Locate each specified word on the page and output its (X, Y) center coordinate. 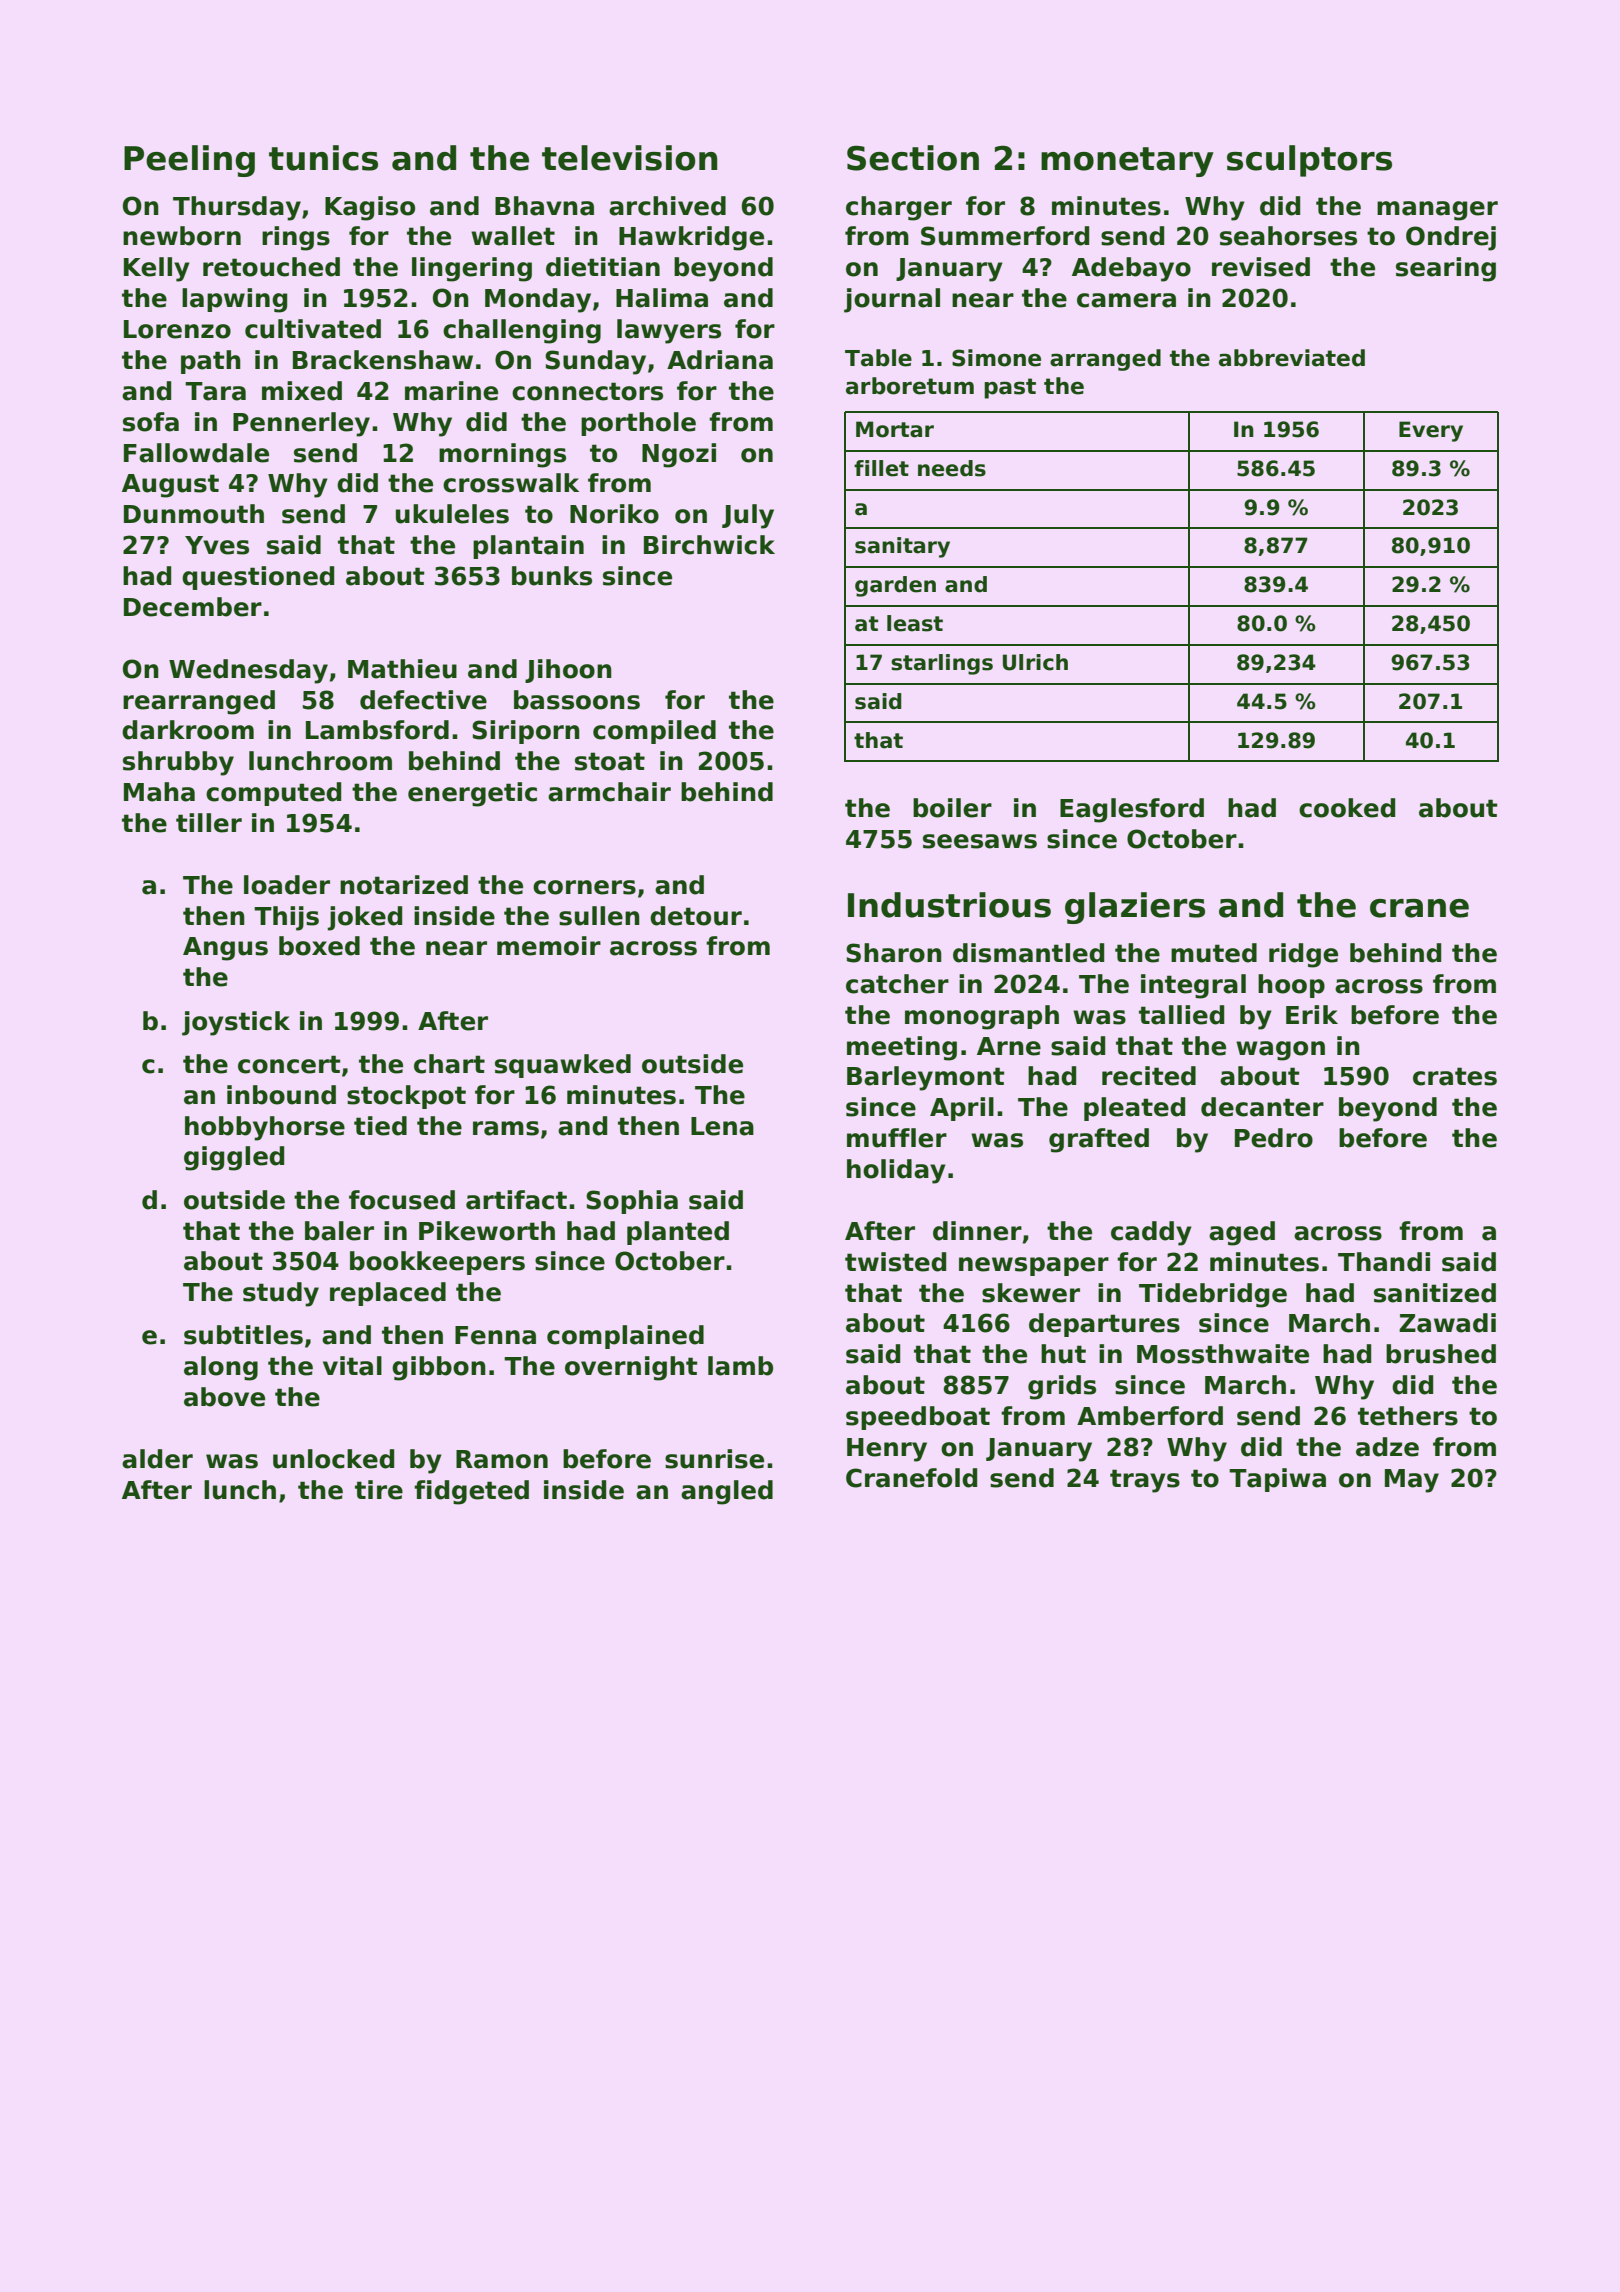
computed (273, 794)
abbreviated (1292, 358)
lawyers (669, 331)
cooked (1347, 808)
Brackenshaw (383, 360)
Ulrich (1035, 662)
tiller (209, 823)
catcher (897, 984)
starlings (942, 664)
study (281, 1294)
